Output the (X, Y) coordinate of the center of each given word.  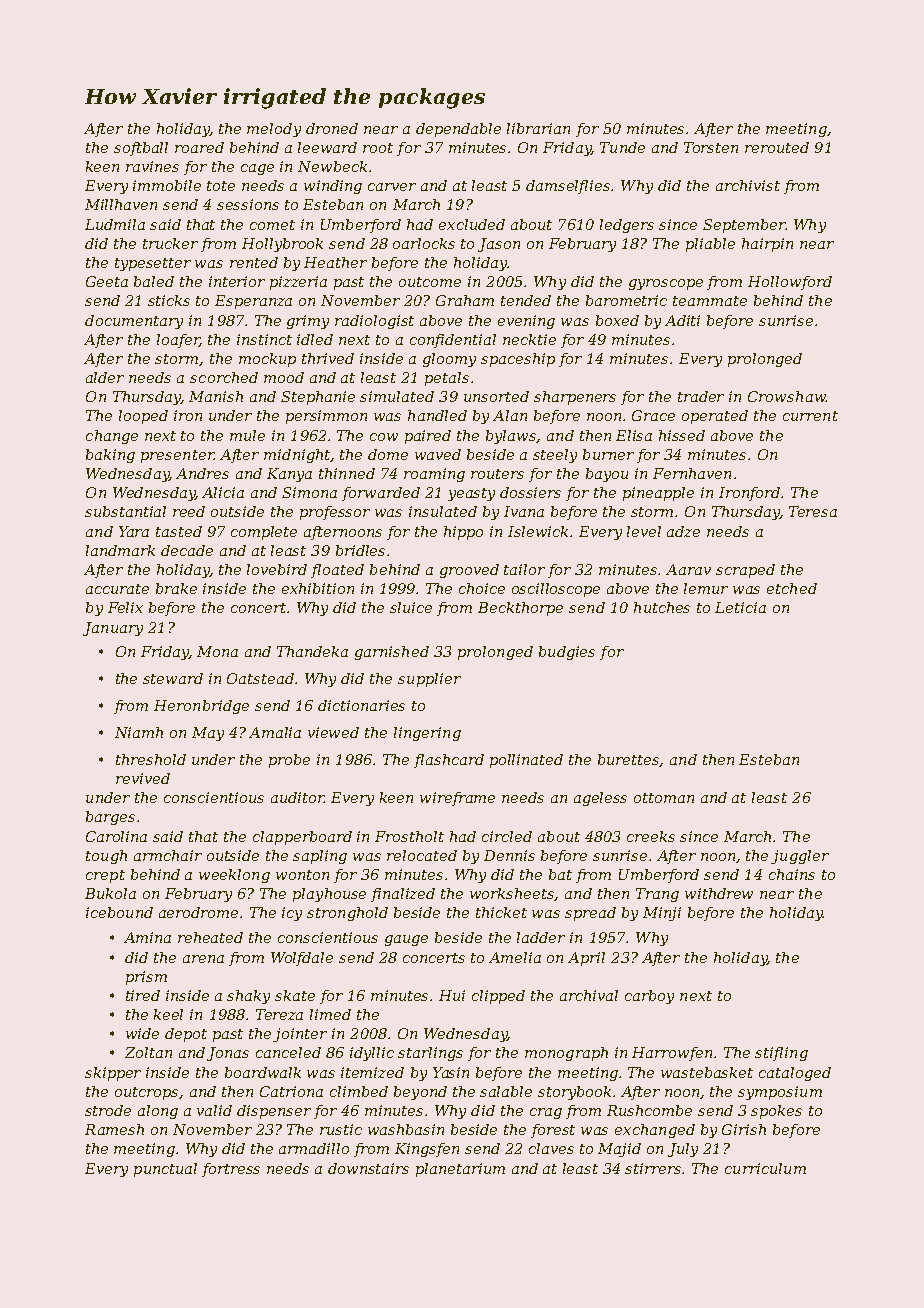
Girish (744, 1129)
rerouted (777, 147)
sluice (411, 607)
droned (332, 128)
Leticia (740, 607)
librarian (538, 128)
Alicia (223, 492)
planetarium (460, 1170)
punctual (165, 1170)
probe (289, 761)
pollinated (526, 761)
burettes (629, 760)
